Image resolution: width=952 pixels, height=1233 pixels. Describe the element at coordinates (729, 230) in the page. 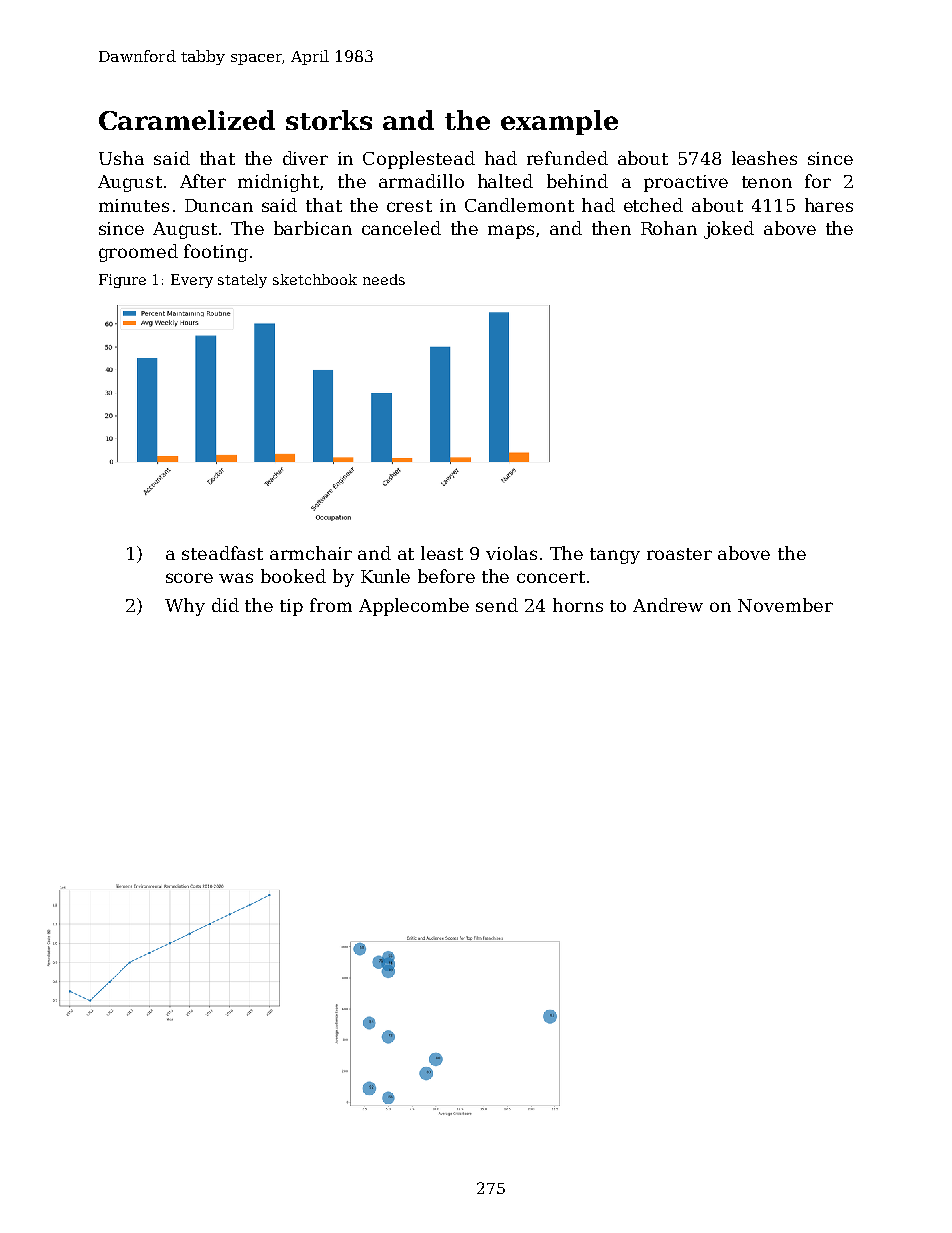

I see `joked` at that location.
